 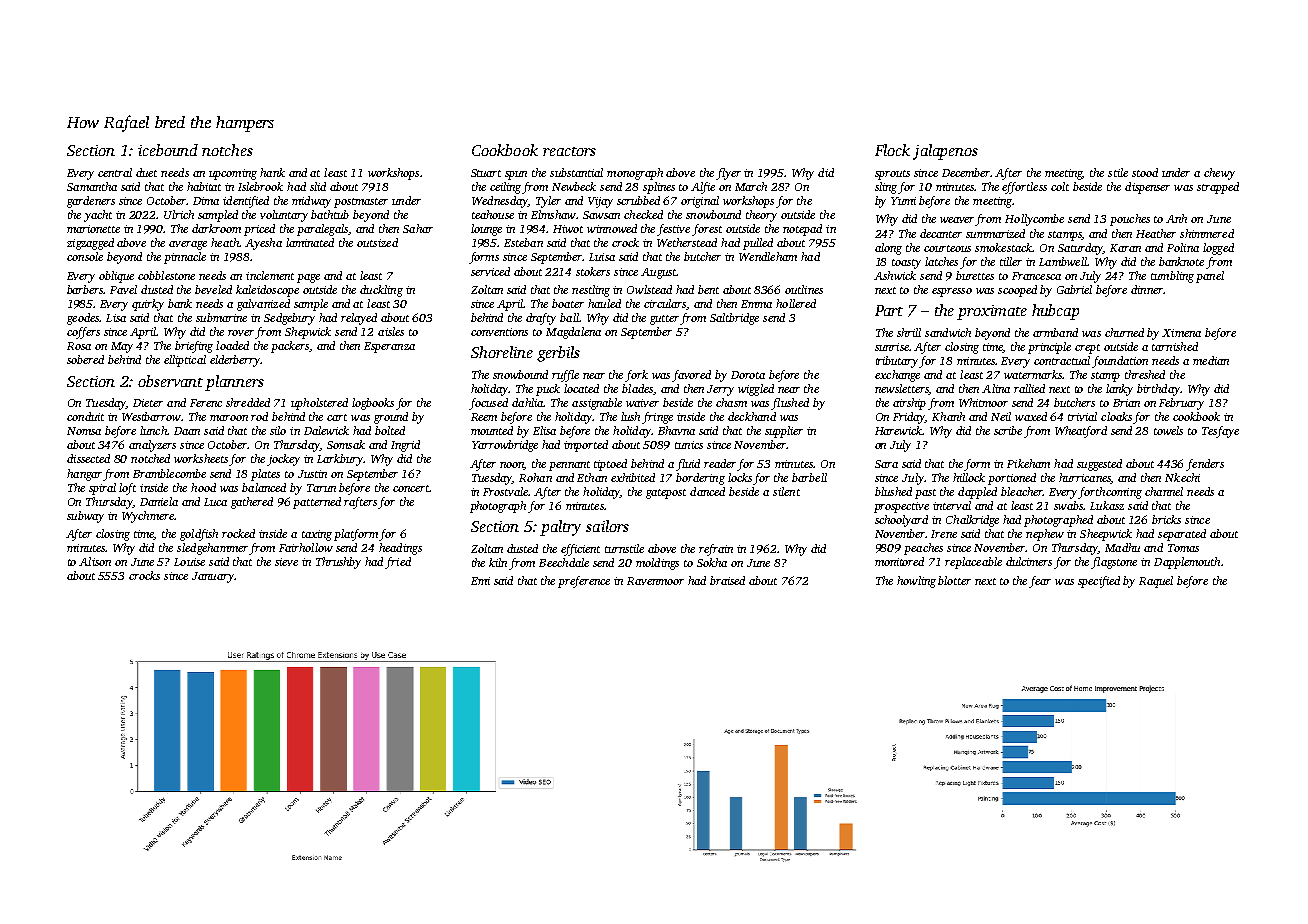 I want to click on substantial, so click(x=576, y=172).
